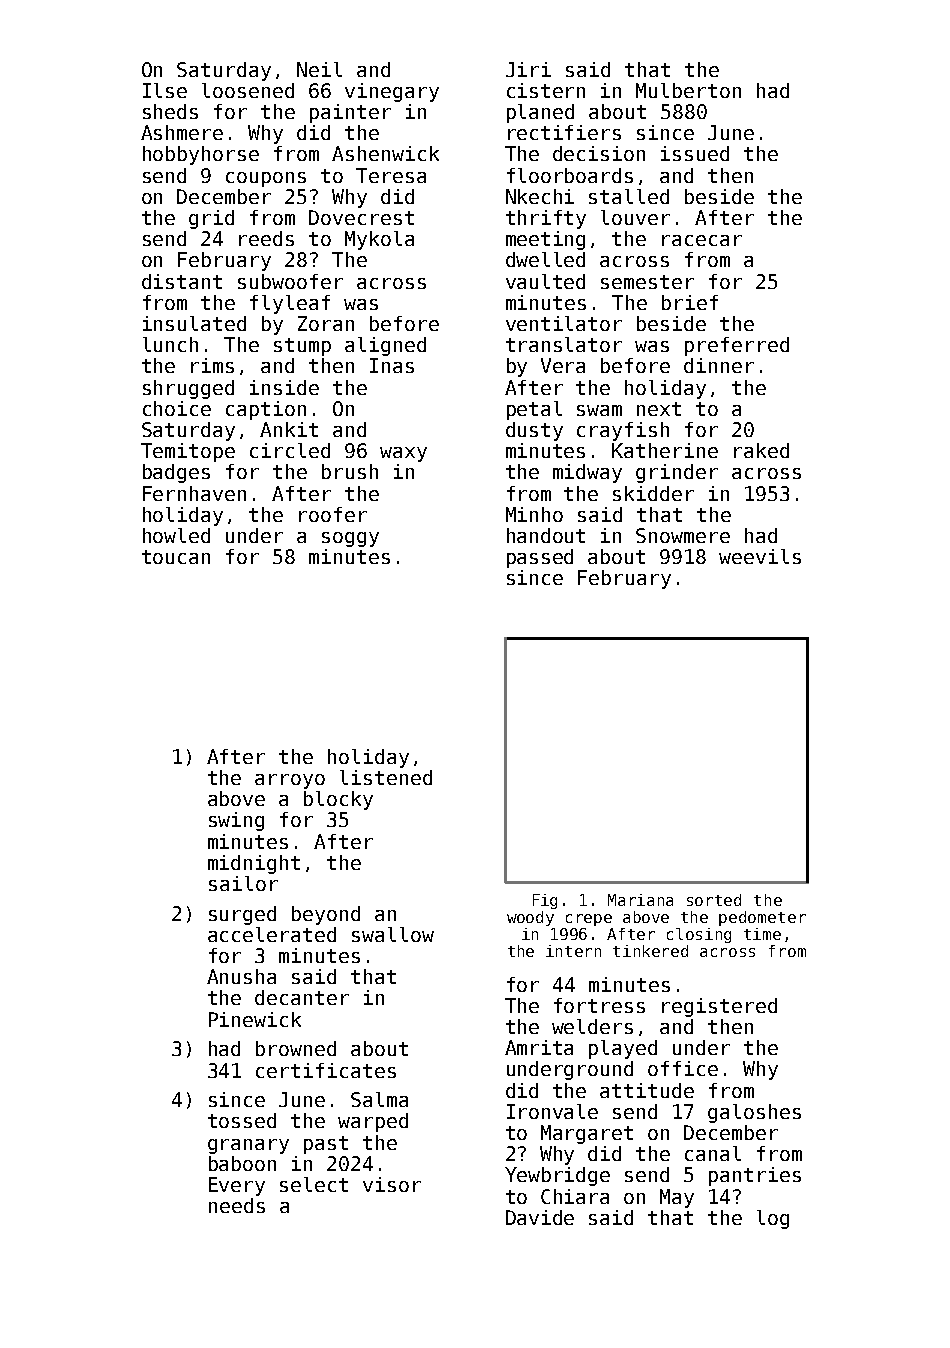 Image resolution: width=950 pixels, height=1348 pixels. What do you see at coordinates (393, 934) in the image?
I see `swallow` at bounding box center [393, 934].
